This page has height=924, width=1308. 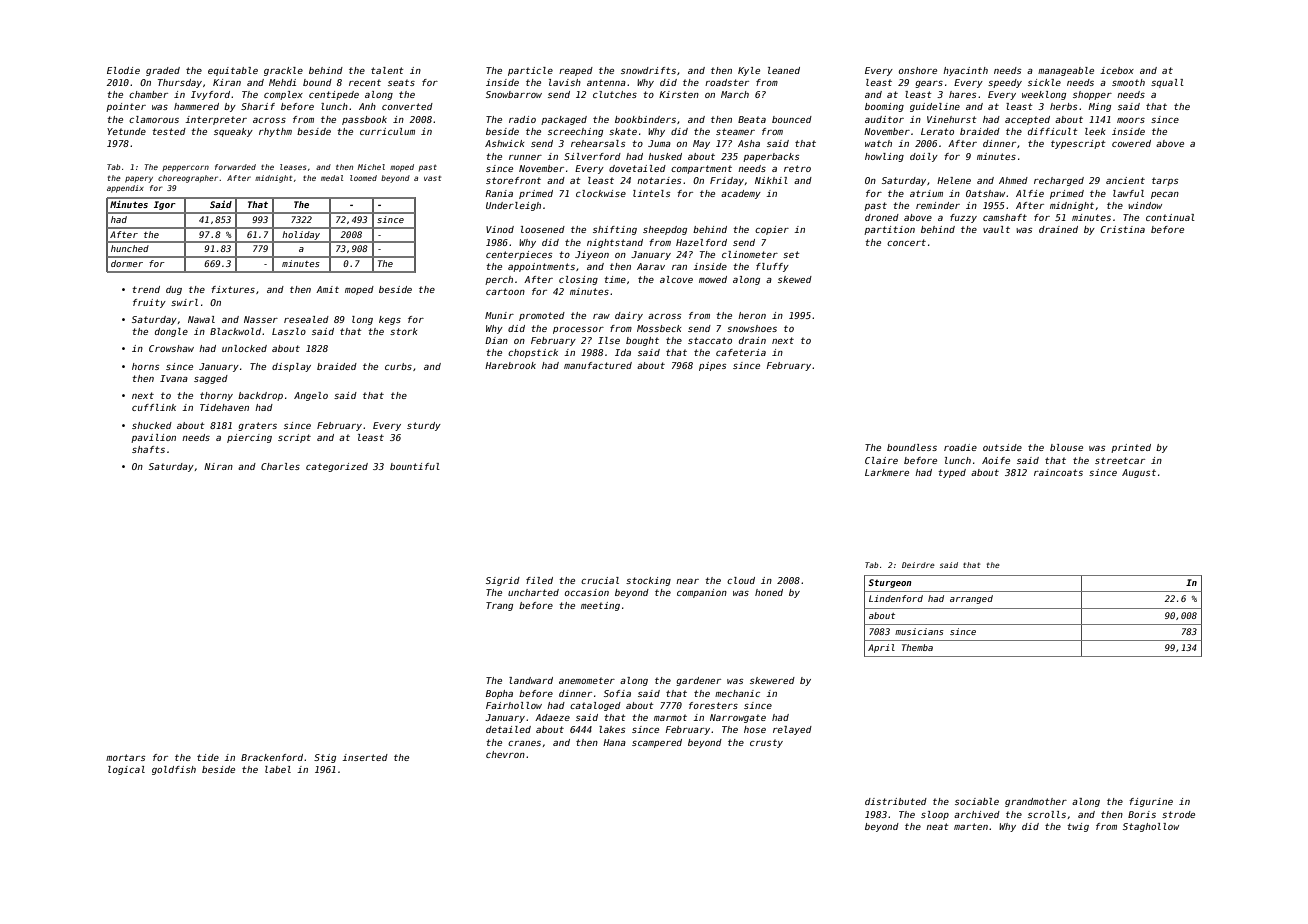 What do you see at coordinates (278, 769) in the page?
I see `label` at bounding box center [278, 769].
